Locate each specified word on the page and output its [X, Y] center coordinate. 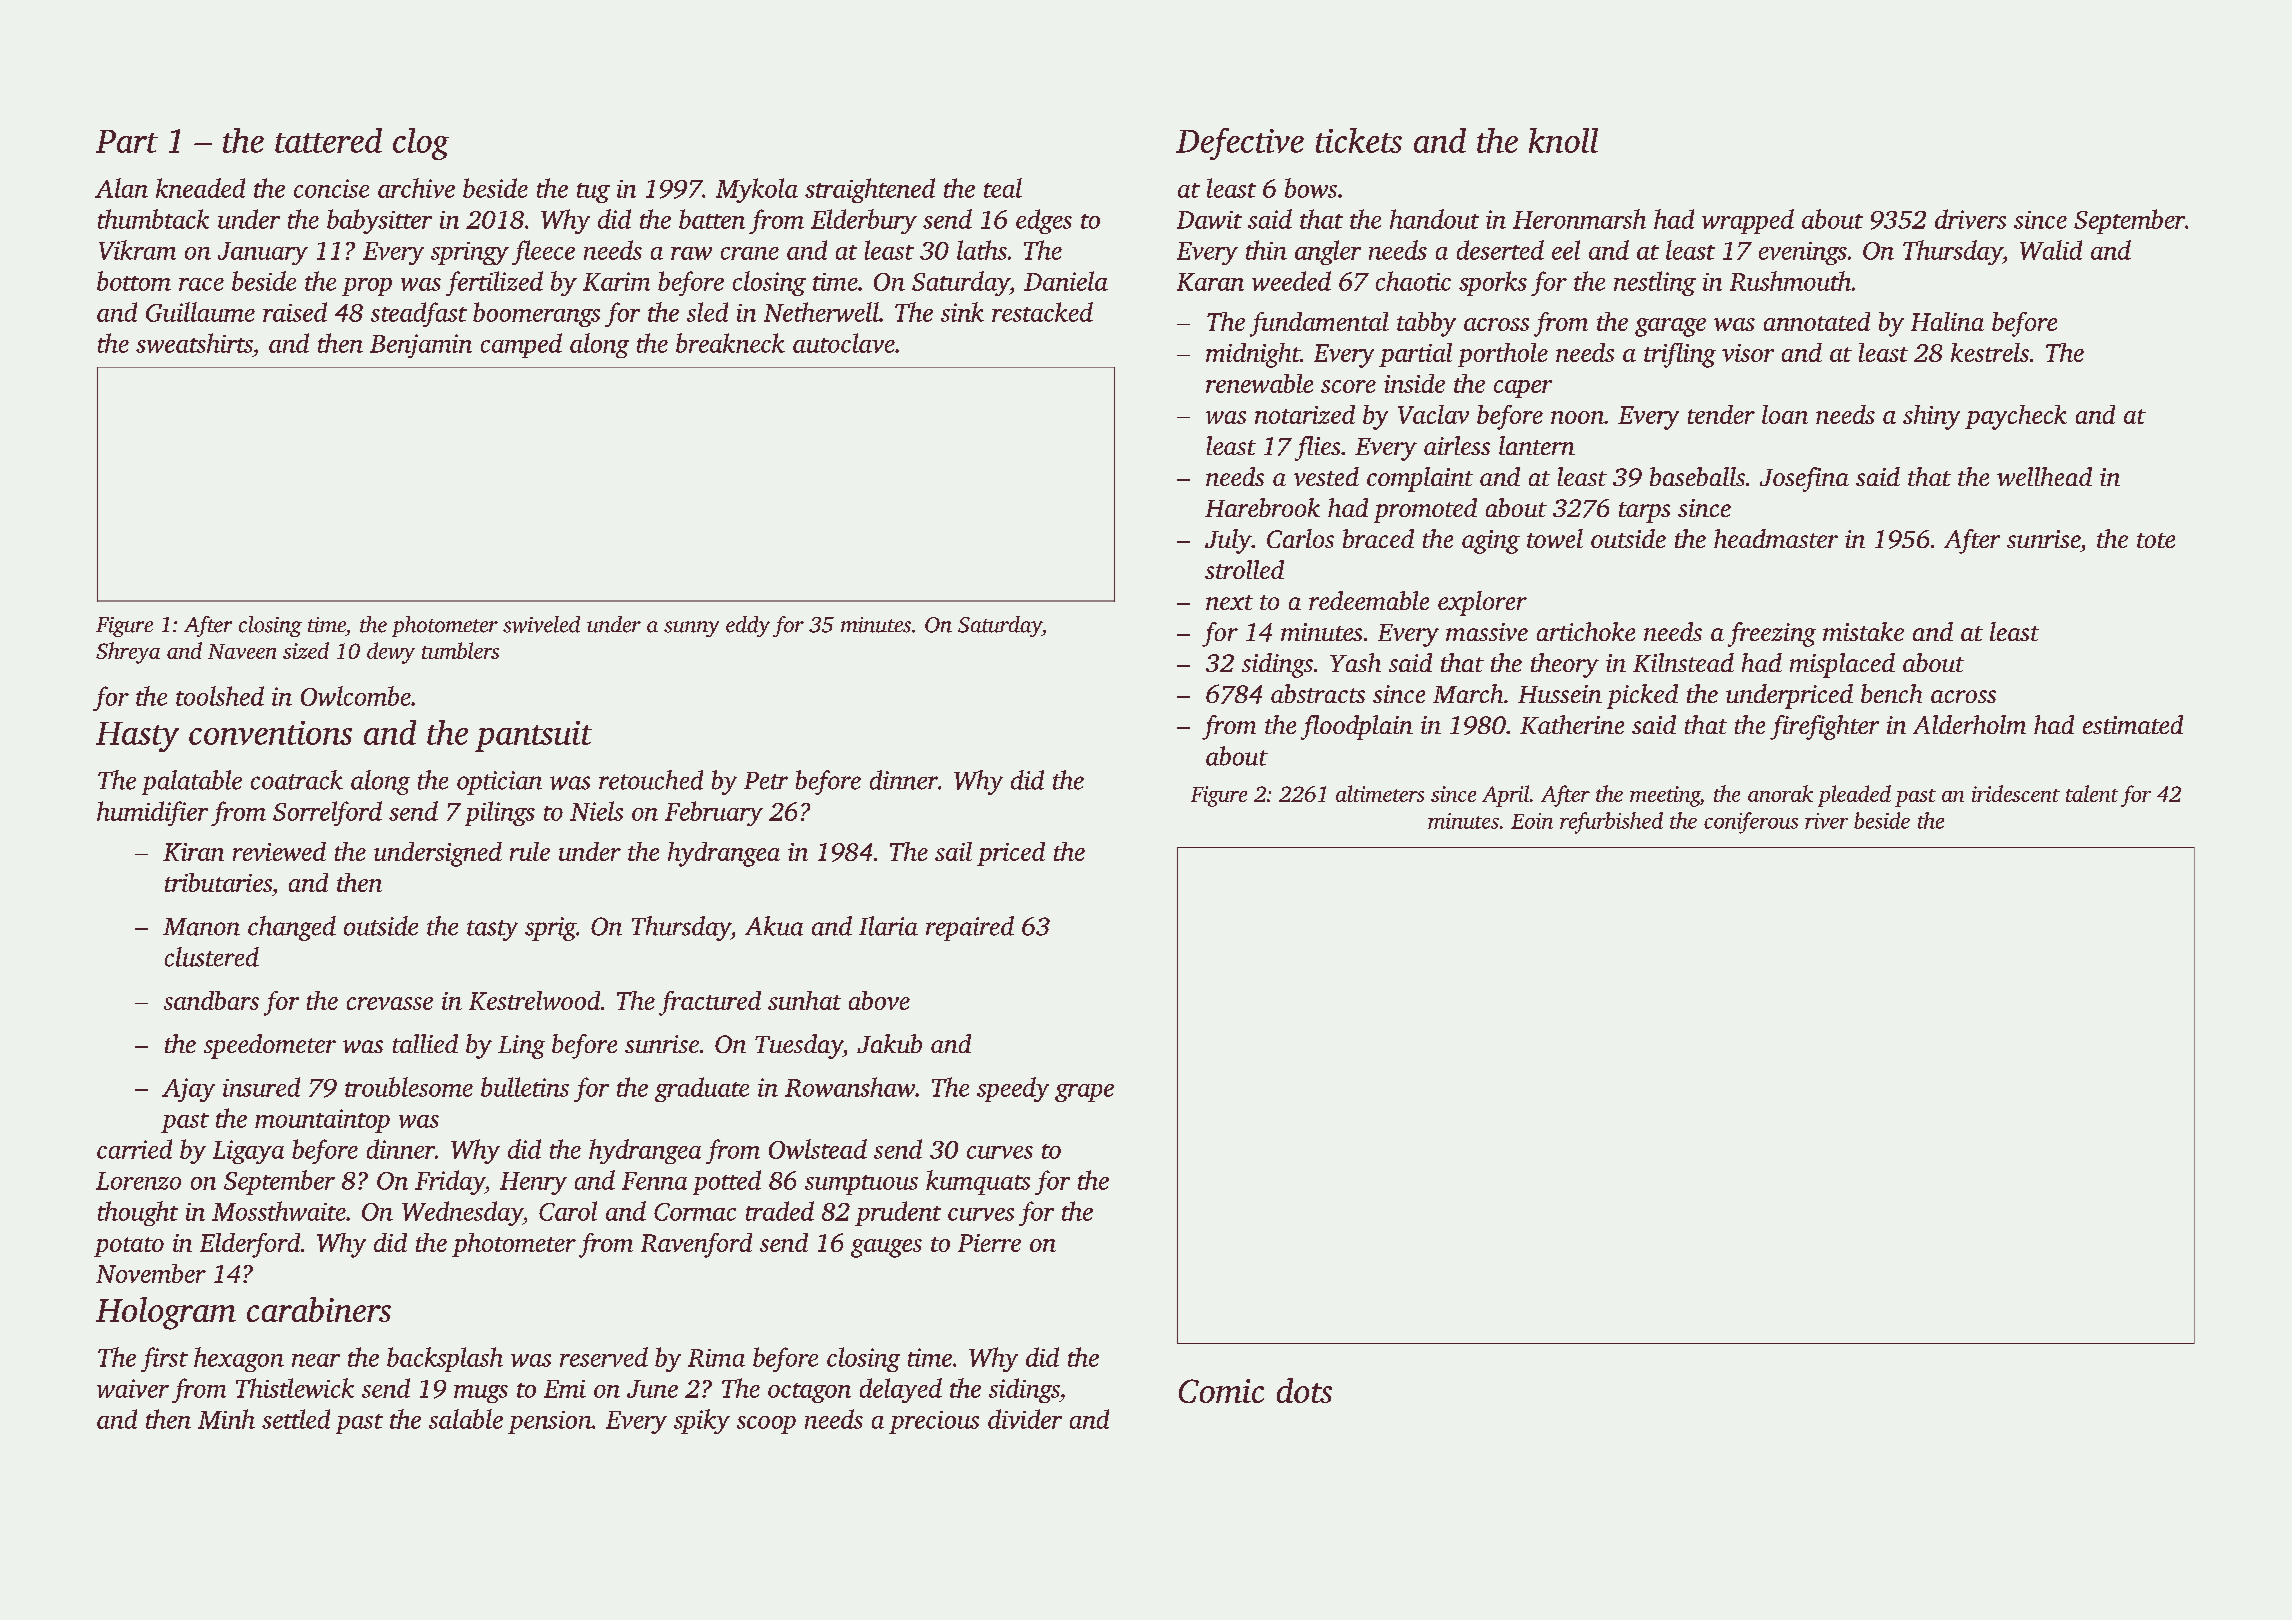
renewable [1259, 383]
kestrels [1990, 352]
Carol [568, 1211]
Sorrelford [327, 813]
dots [1304, 1390]
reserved [604, 1357]
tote [2156, 540]
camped [521, 345]
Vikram [137, 250]
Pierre [989, 1243]
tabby [1426, 324]
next [1229, 602]
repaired [970, 928]
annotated [1817, 321]
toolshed [220, 696]
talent [2092, 793]
